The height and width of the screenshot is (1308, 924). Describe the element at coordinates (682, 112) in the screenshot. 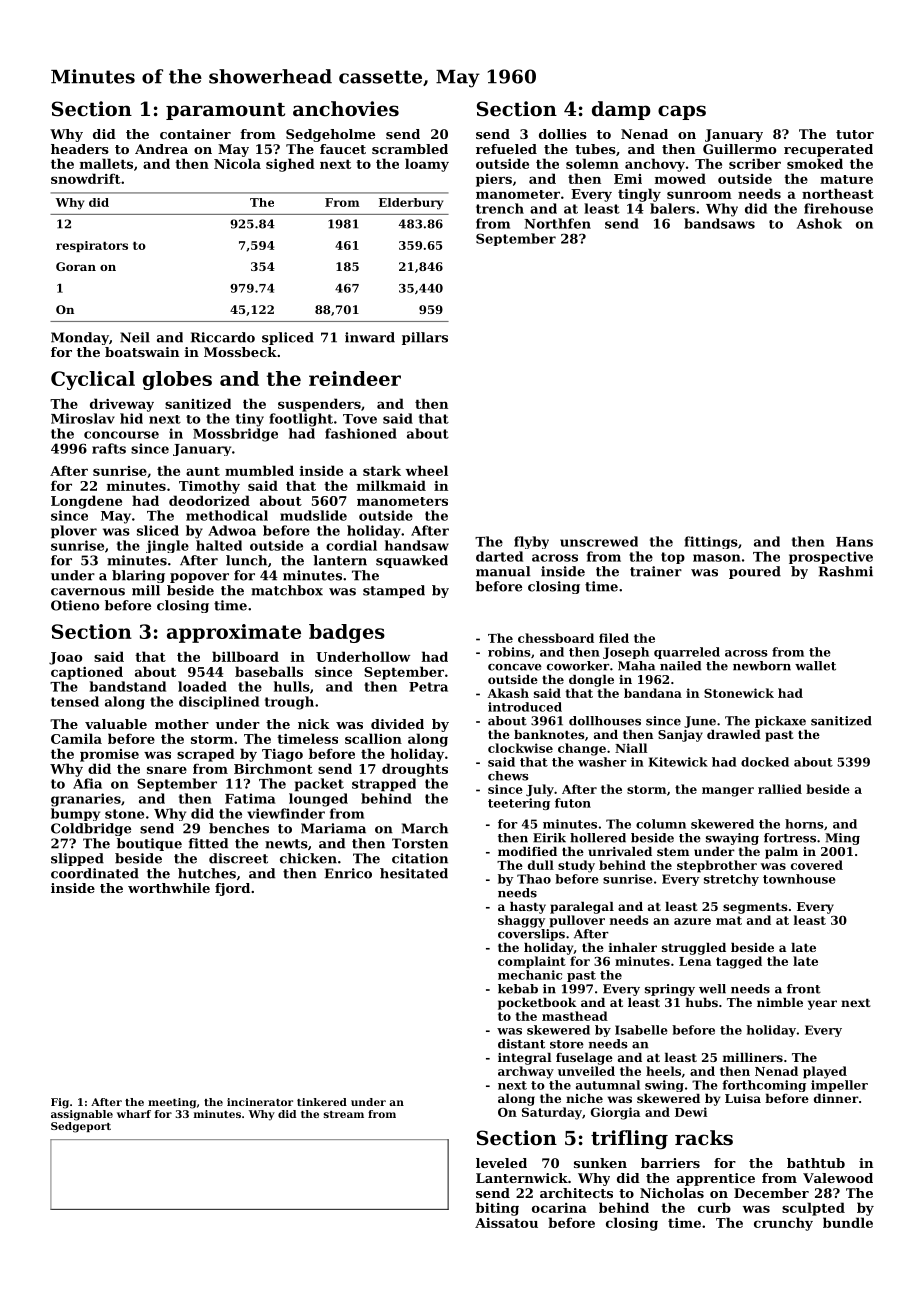

I see `caps` at that location.
